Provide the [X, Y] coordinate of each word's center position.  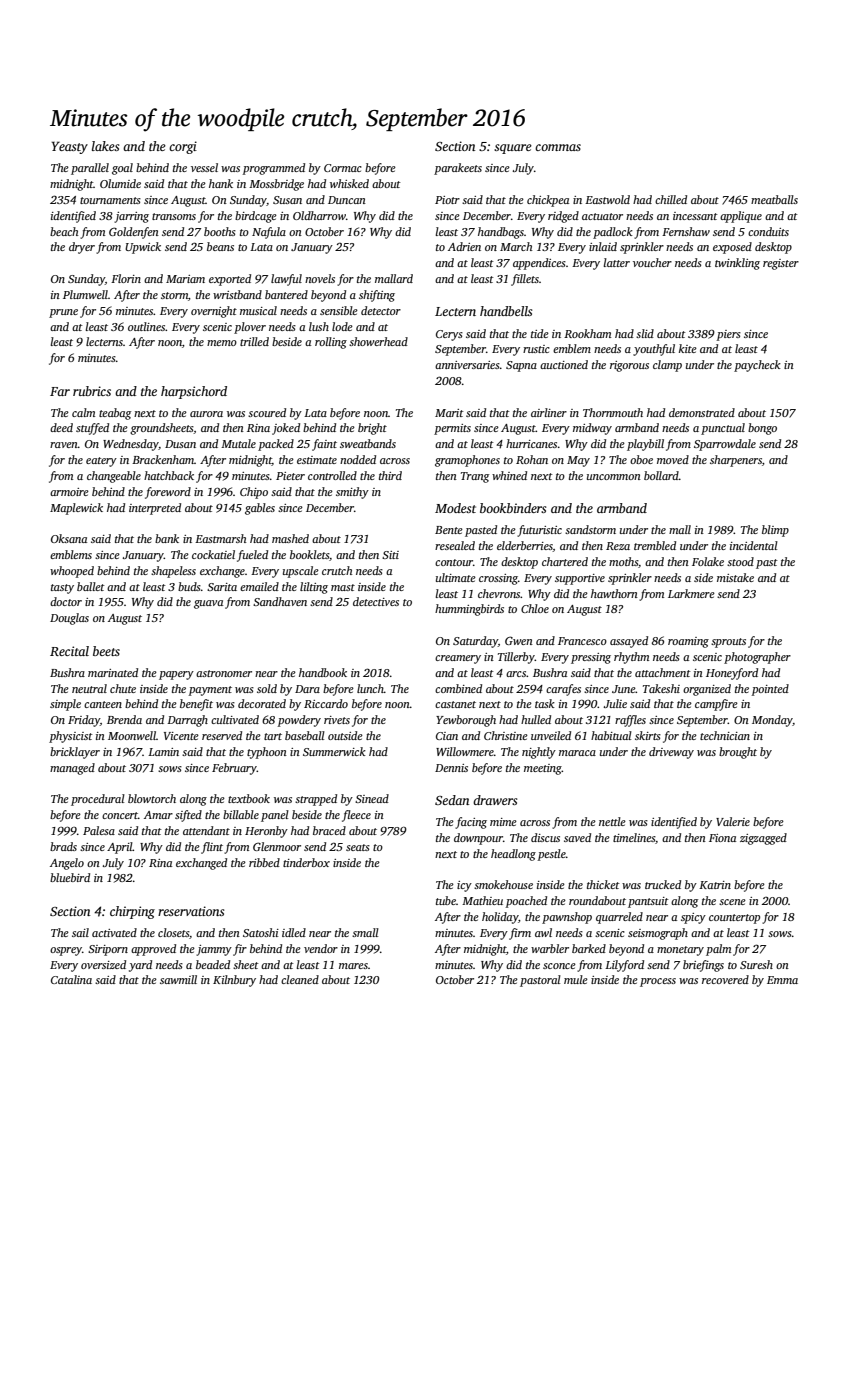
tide [540, 333]
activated [114, 932]
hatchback [169, 475]
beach [64, 231]
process [658, 982]
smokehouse [503, 884]
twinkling [737, 264]
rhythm [631, 658]
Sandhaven [280, 601]
